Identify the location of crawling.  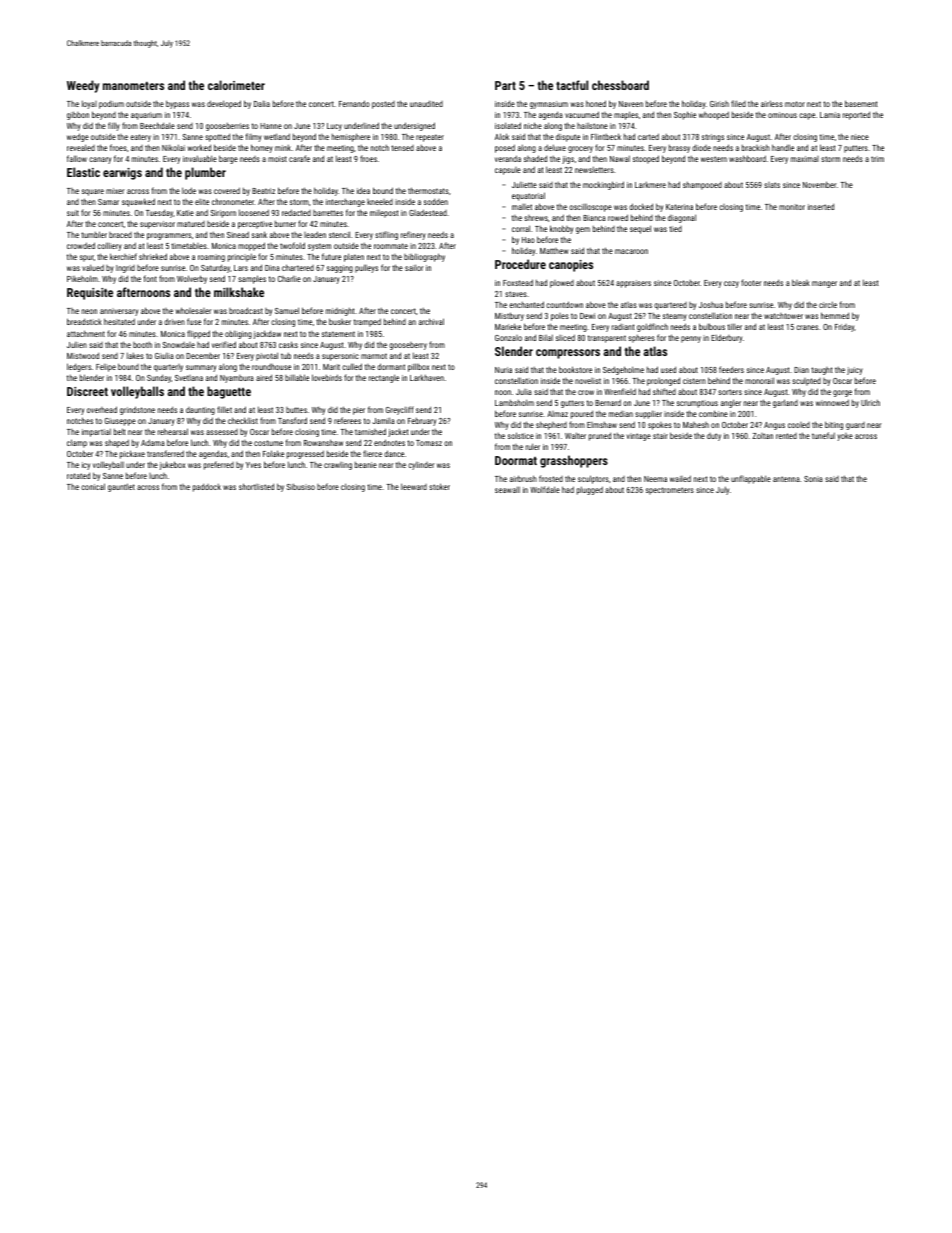
(338, 466).
